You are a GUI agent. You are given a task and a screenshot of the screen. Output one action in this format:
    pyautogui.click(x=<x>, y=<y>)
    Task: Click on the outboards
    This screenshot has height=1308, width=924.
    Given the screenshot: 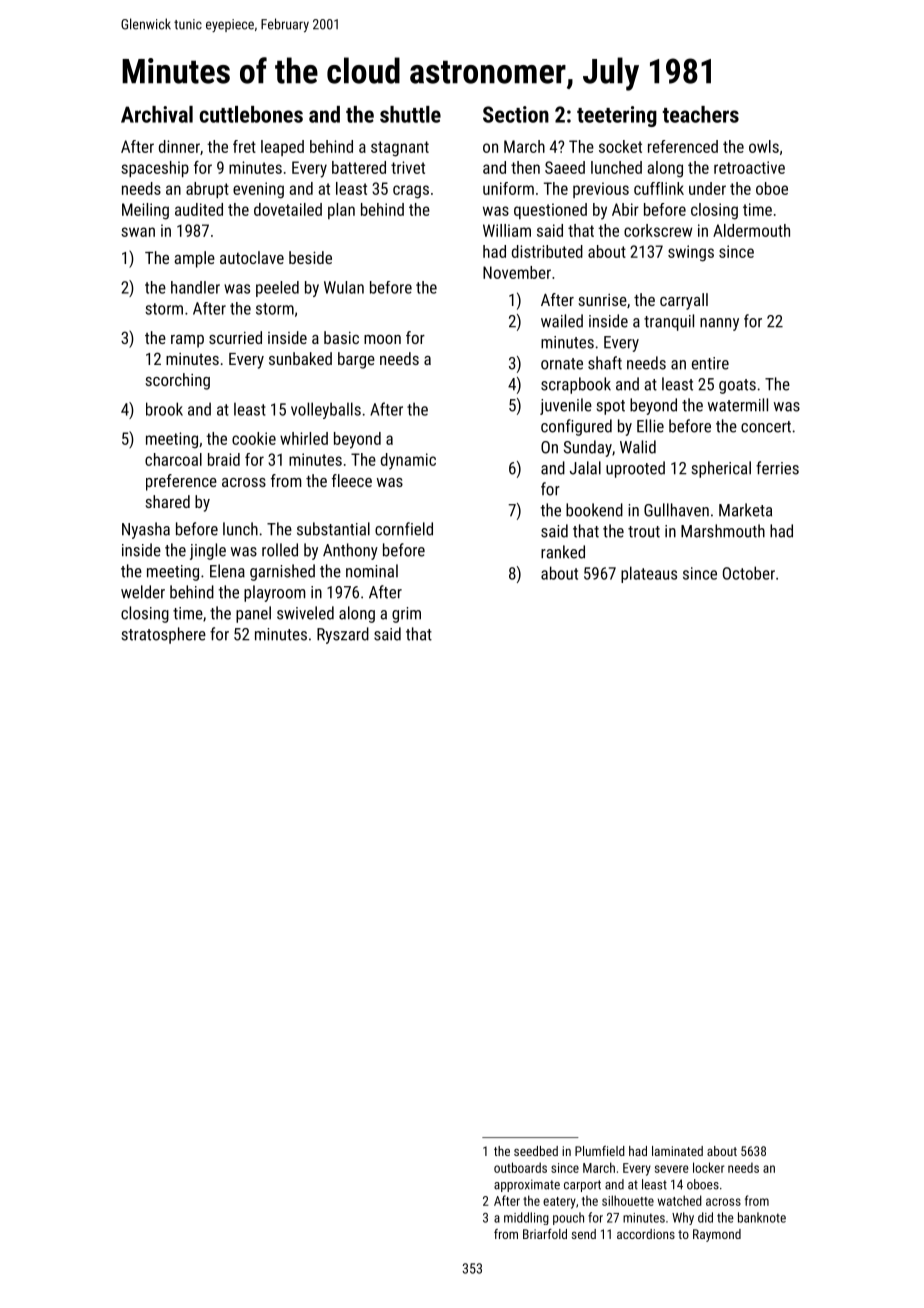 What is the action you would take?
    pyautogui.click(x=520, y=1167)
